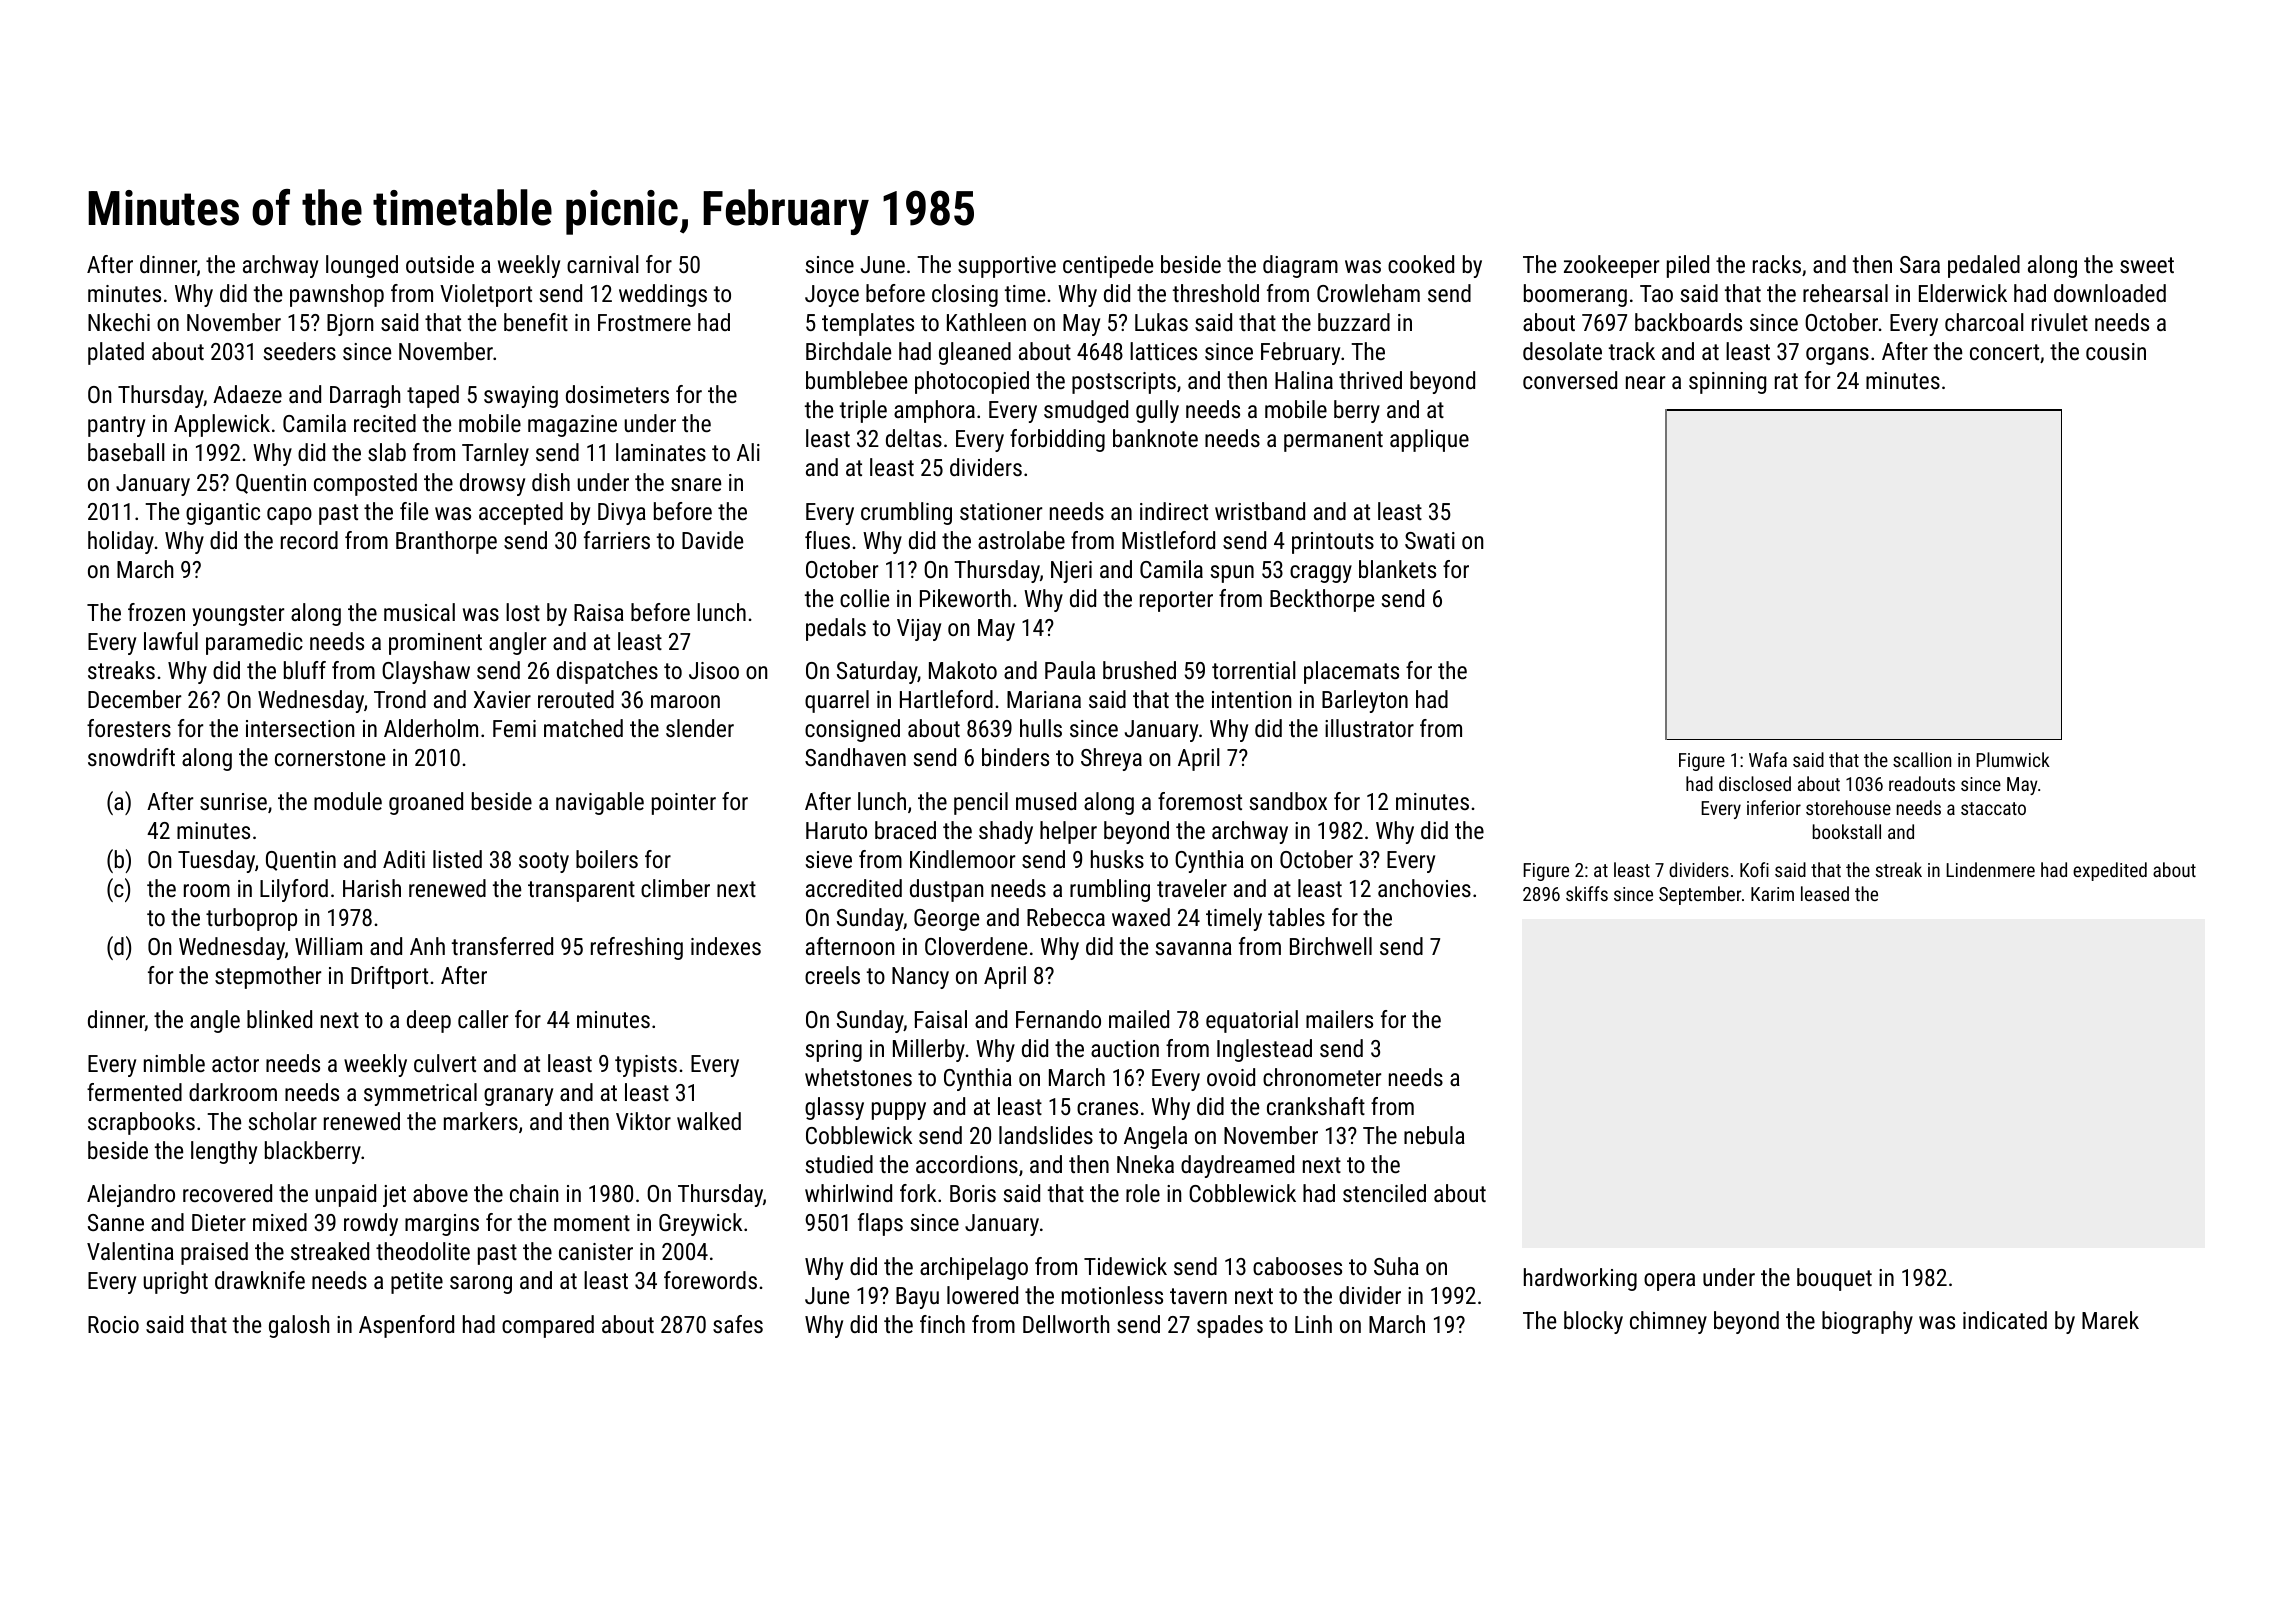  Describe the element at coordinates (1867, 1322) in the document. I see `biography` at that location.
